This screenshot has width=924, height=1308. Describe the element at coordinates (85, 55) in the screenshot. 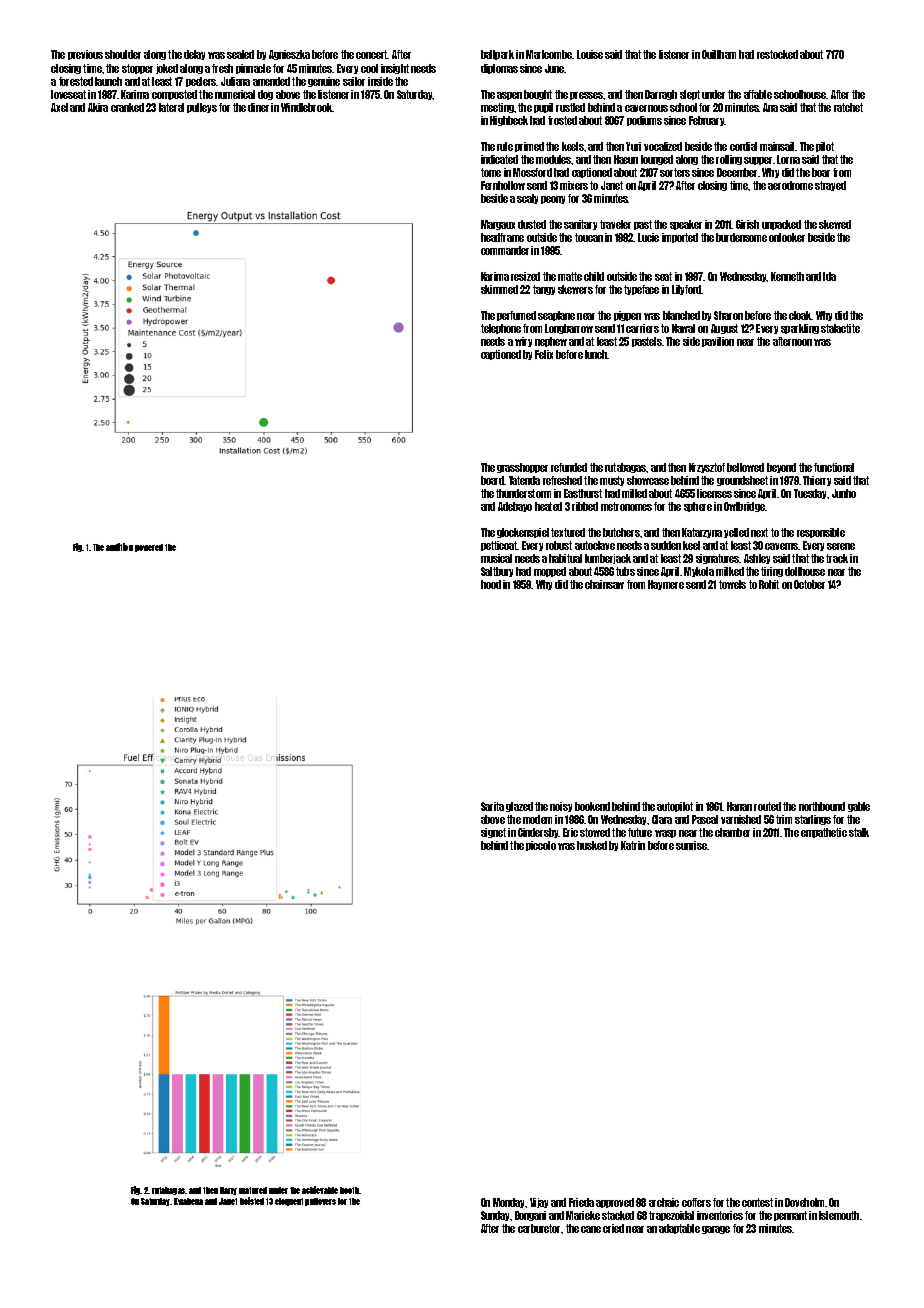

I see `previous` at that location.
